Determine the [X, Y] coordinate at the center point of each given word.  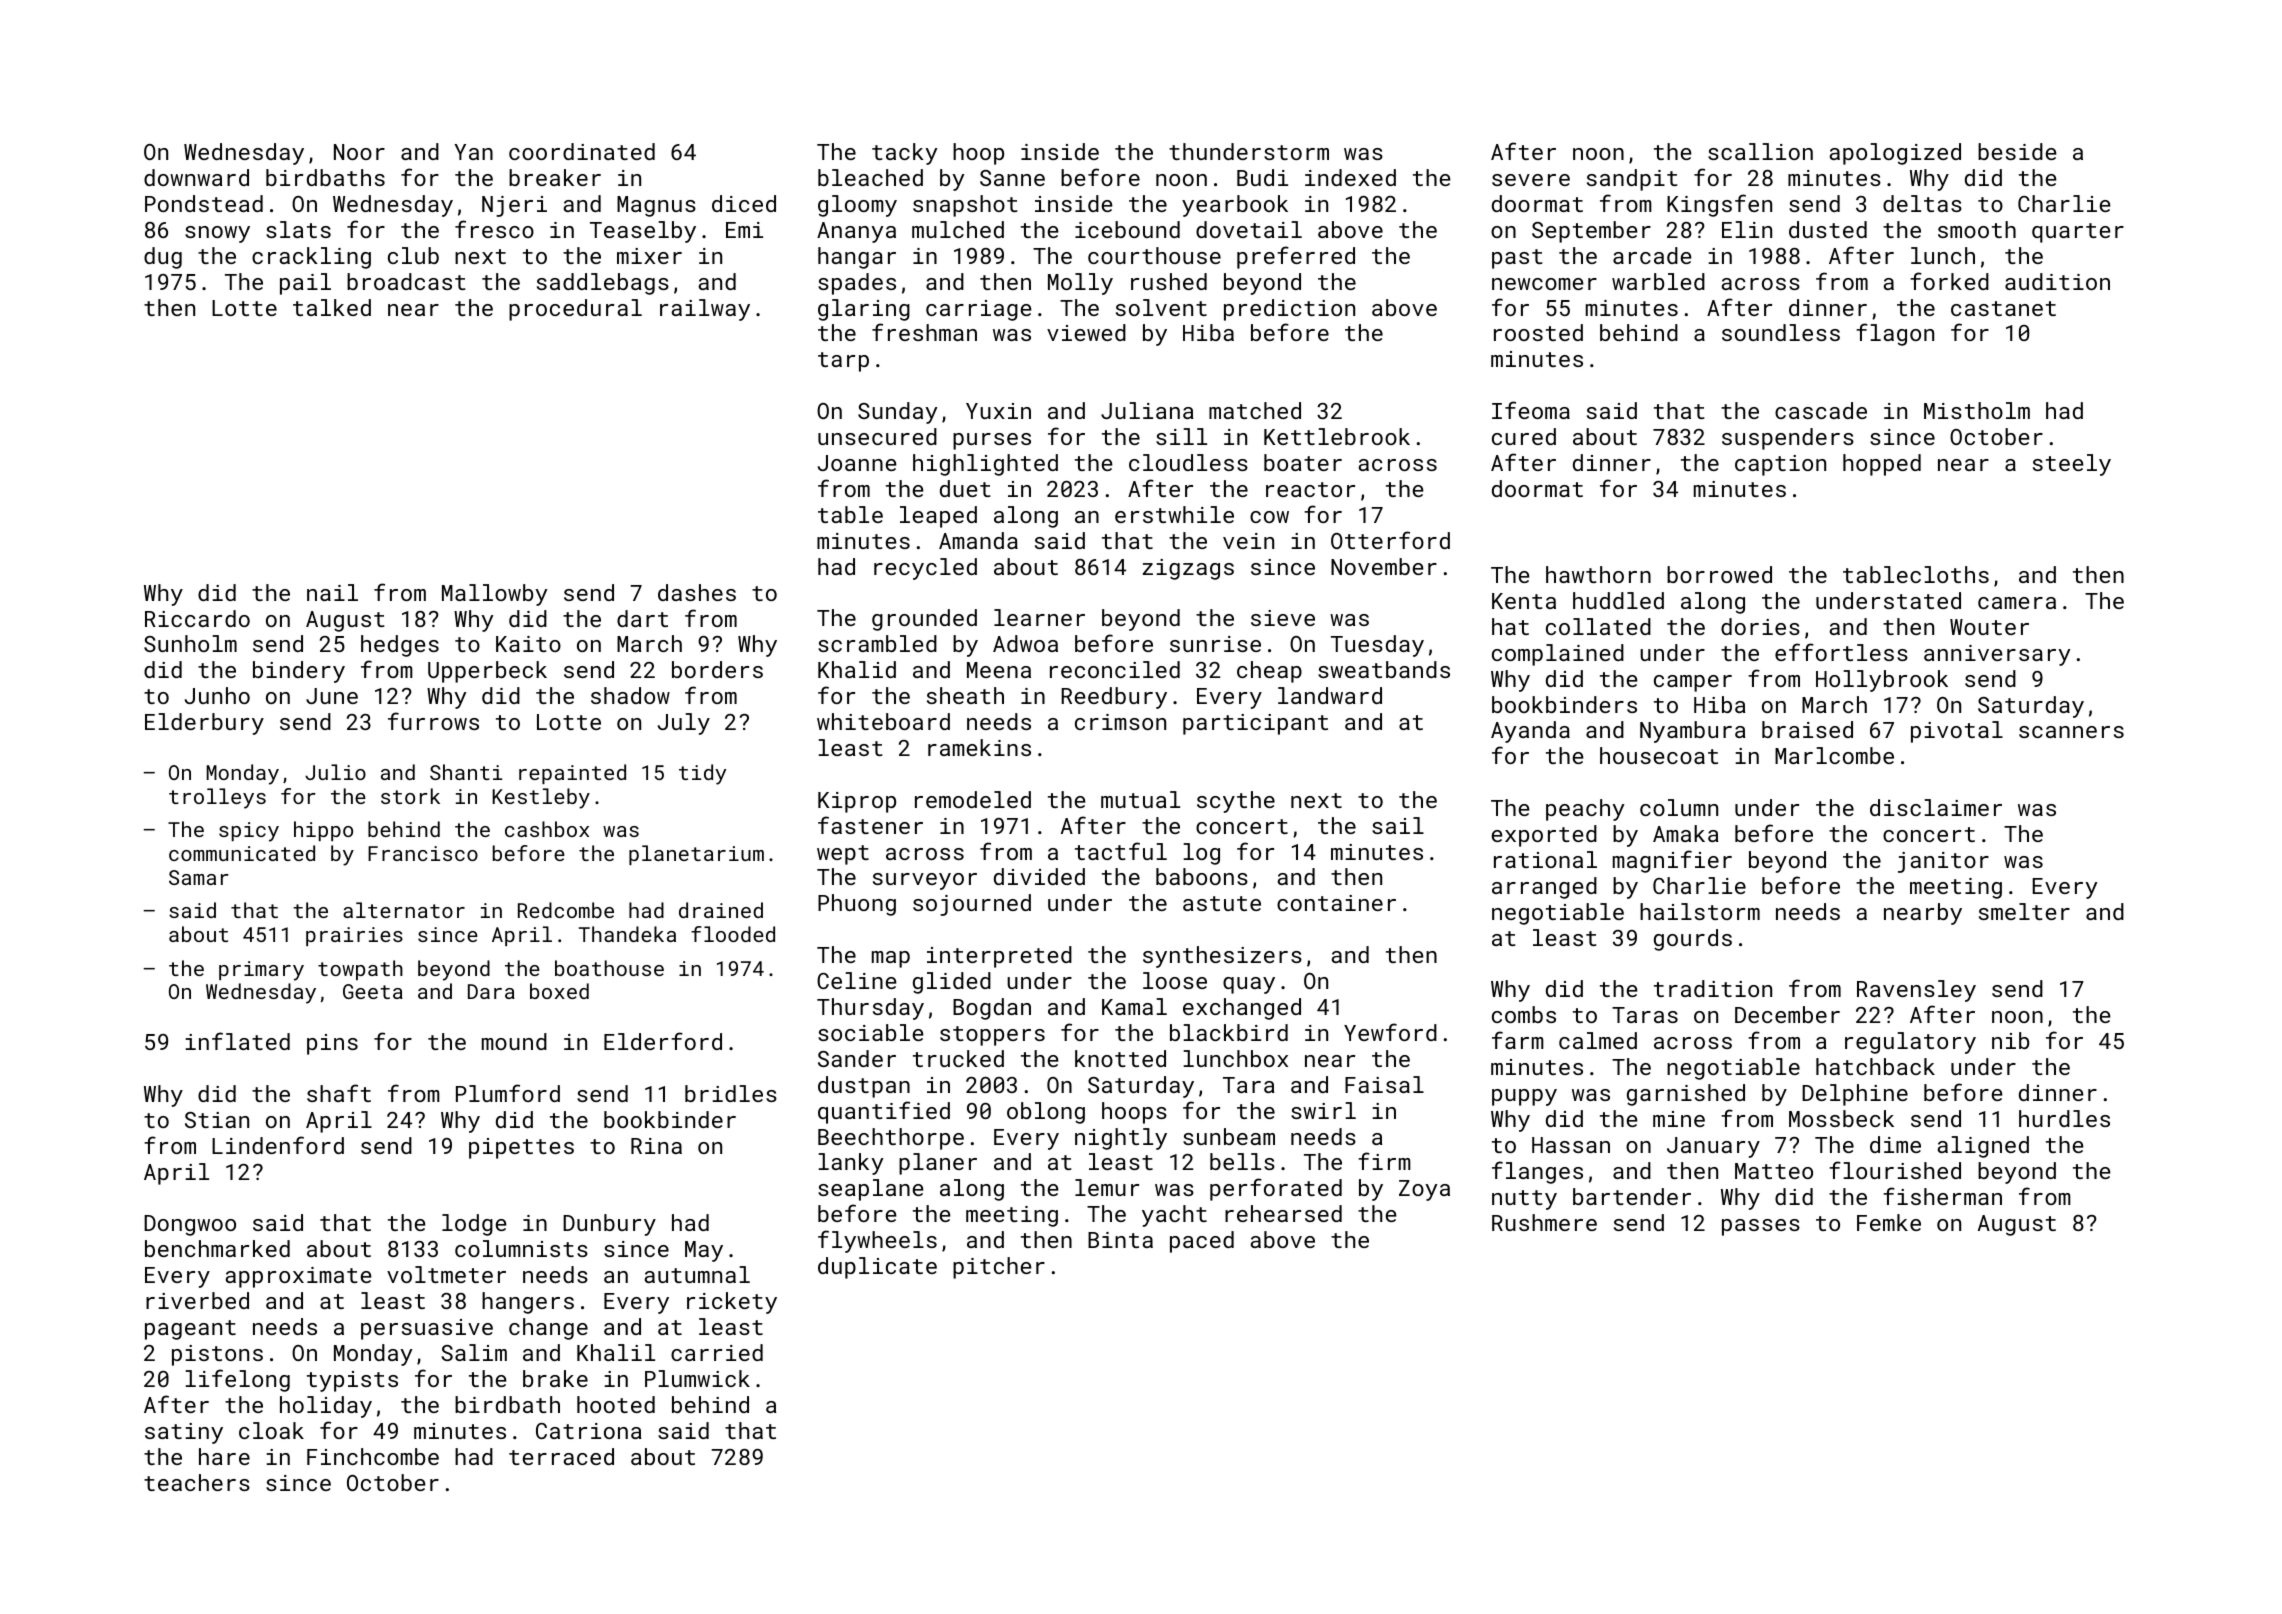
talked [332, 307]
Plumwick [697, 1378]
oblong [1046, 1113]
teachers [197, 1482]
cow [1269, 517]
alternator [404, 910]
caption [1780, 465]
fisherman [1942, 1196]
